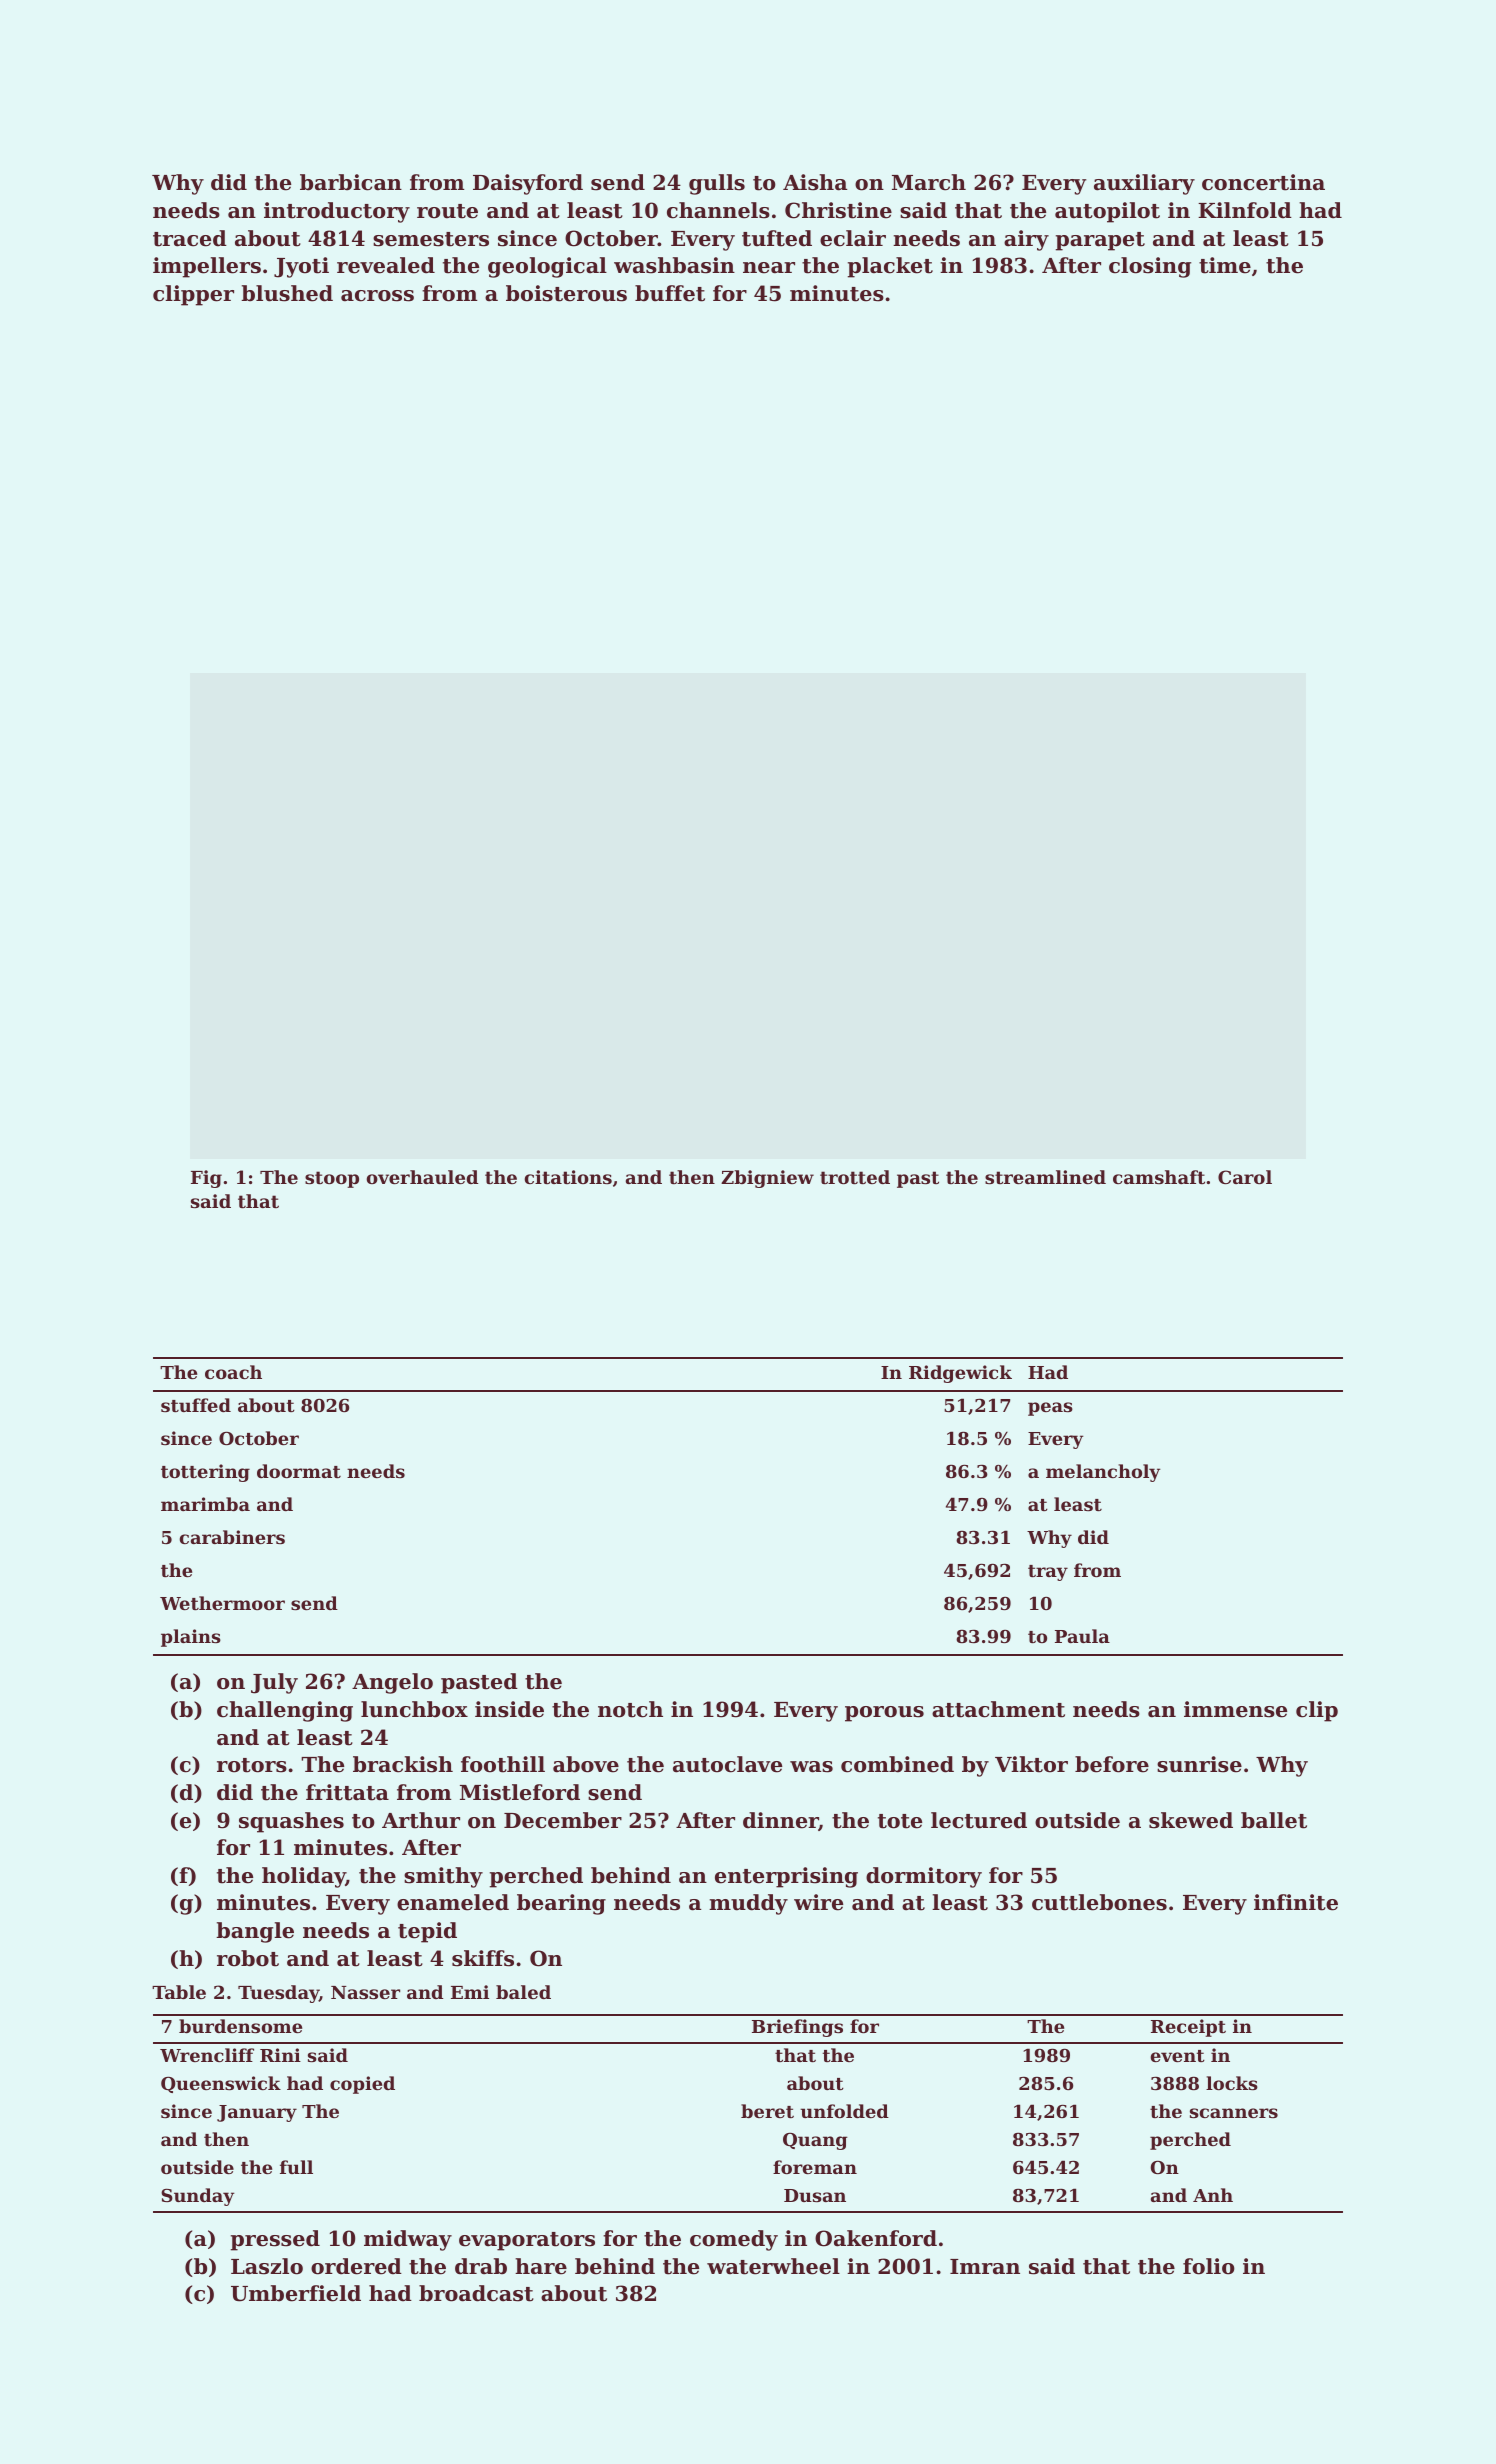 The image size is (1496, 2464). What do you see at coordinates (876, 2238) in the screenshot?
I see `Oakenford` at bounding box center [876, 2238].
